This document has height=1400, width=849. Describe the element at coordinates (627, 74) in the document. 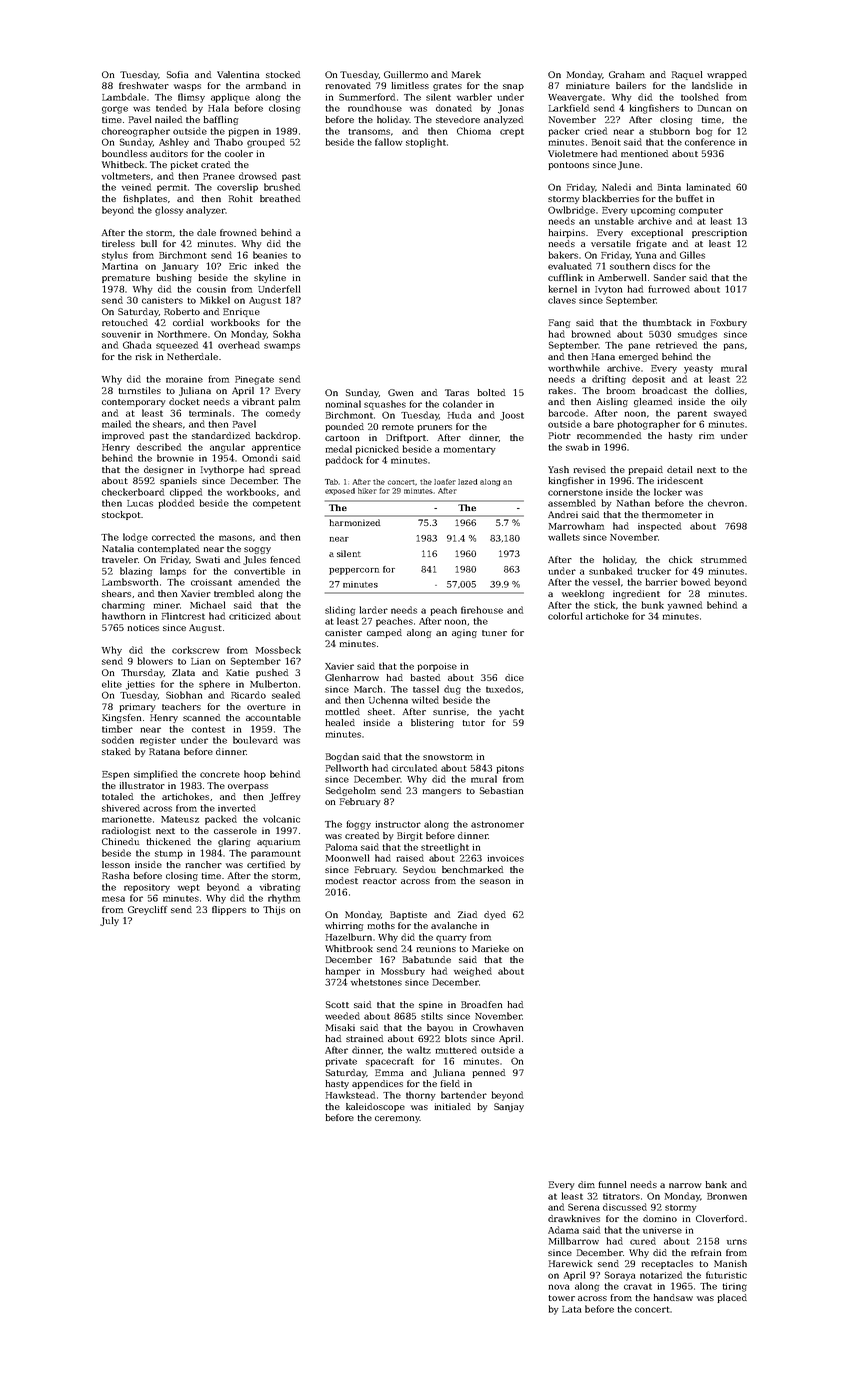

I see `Graham` at that location.
